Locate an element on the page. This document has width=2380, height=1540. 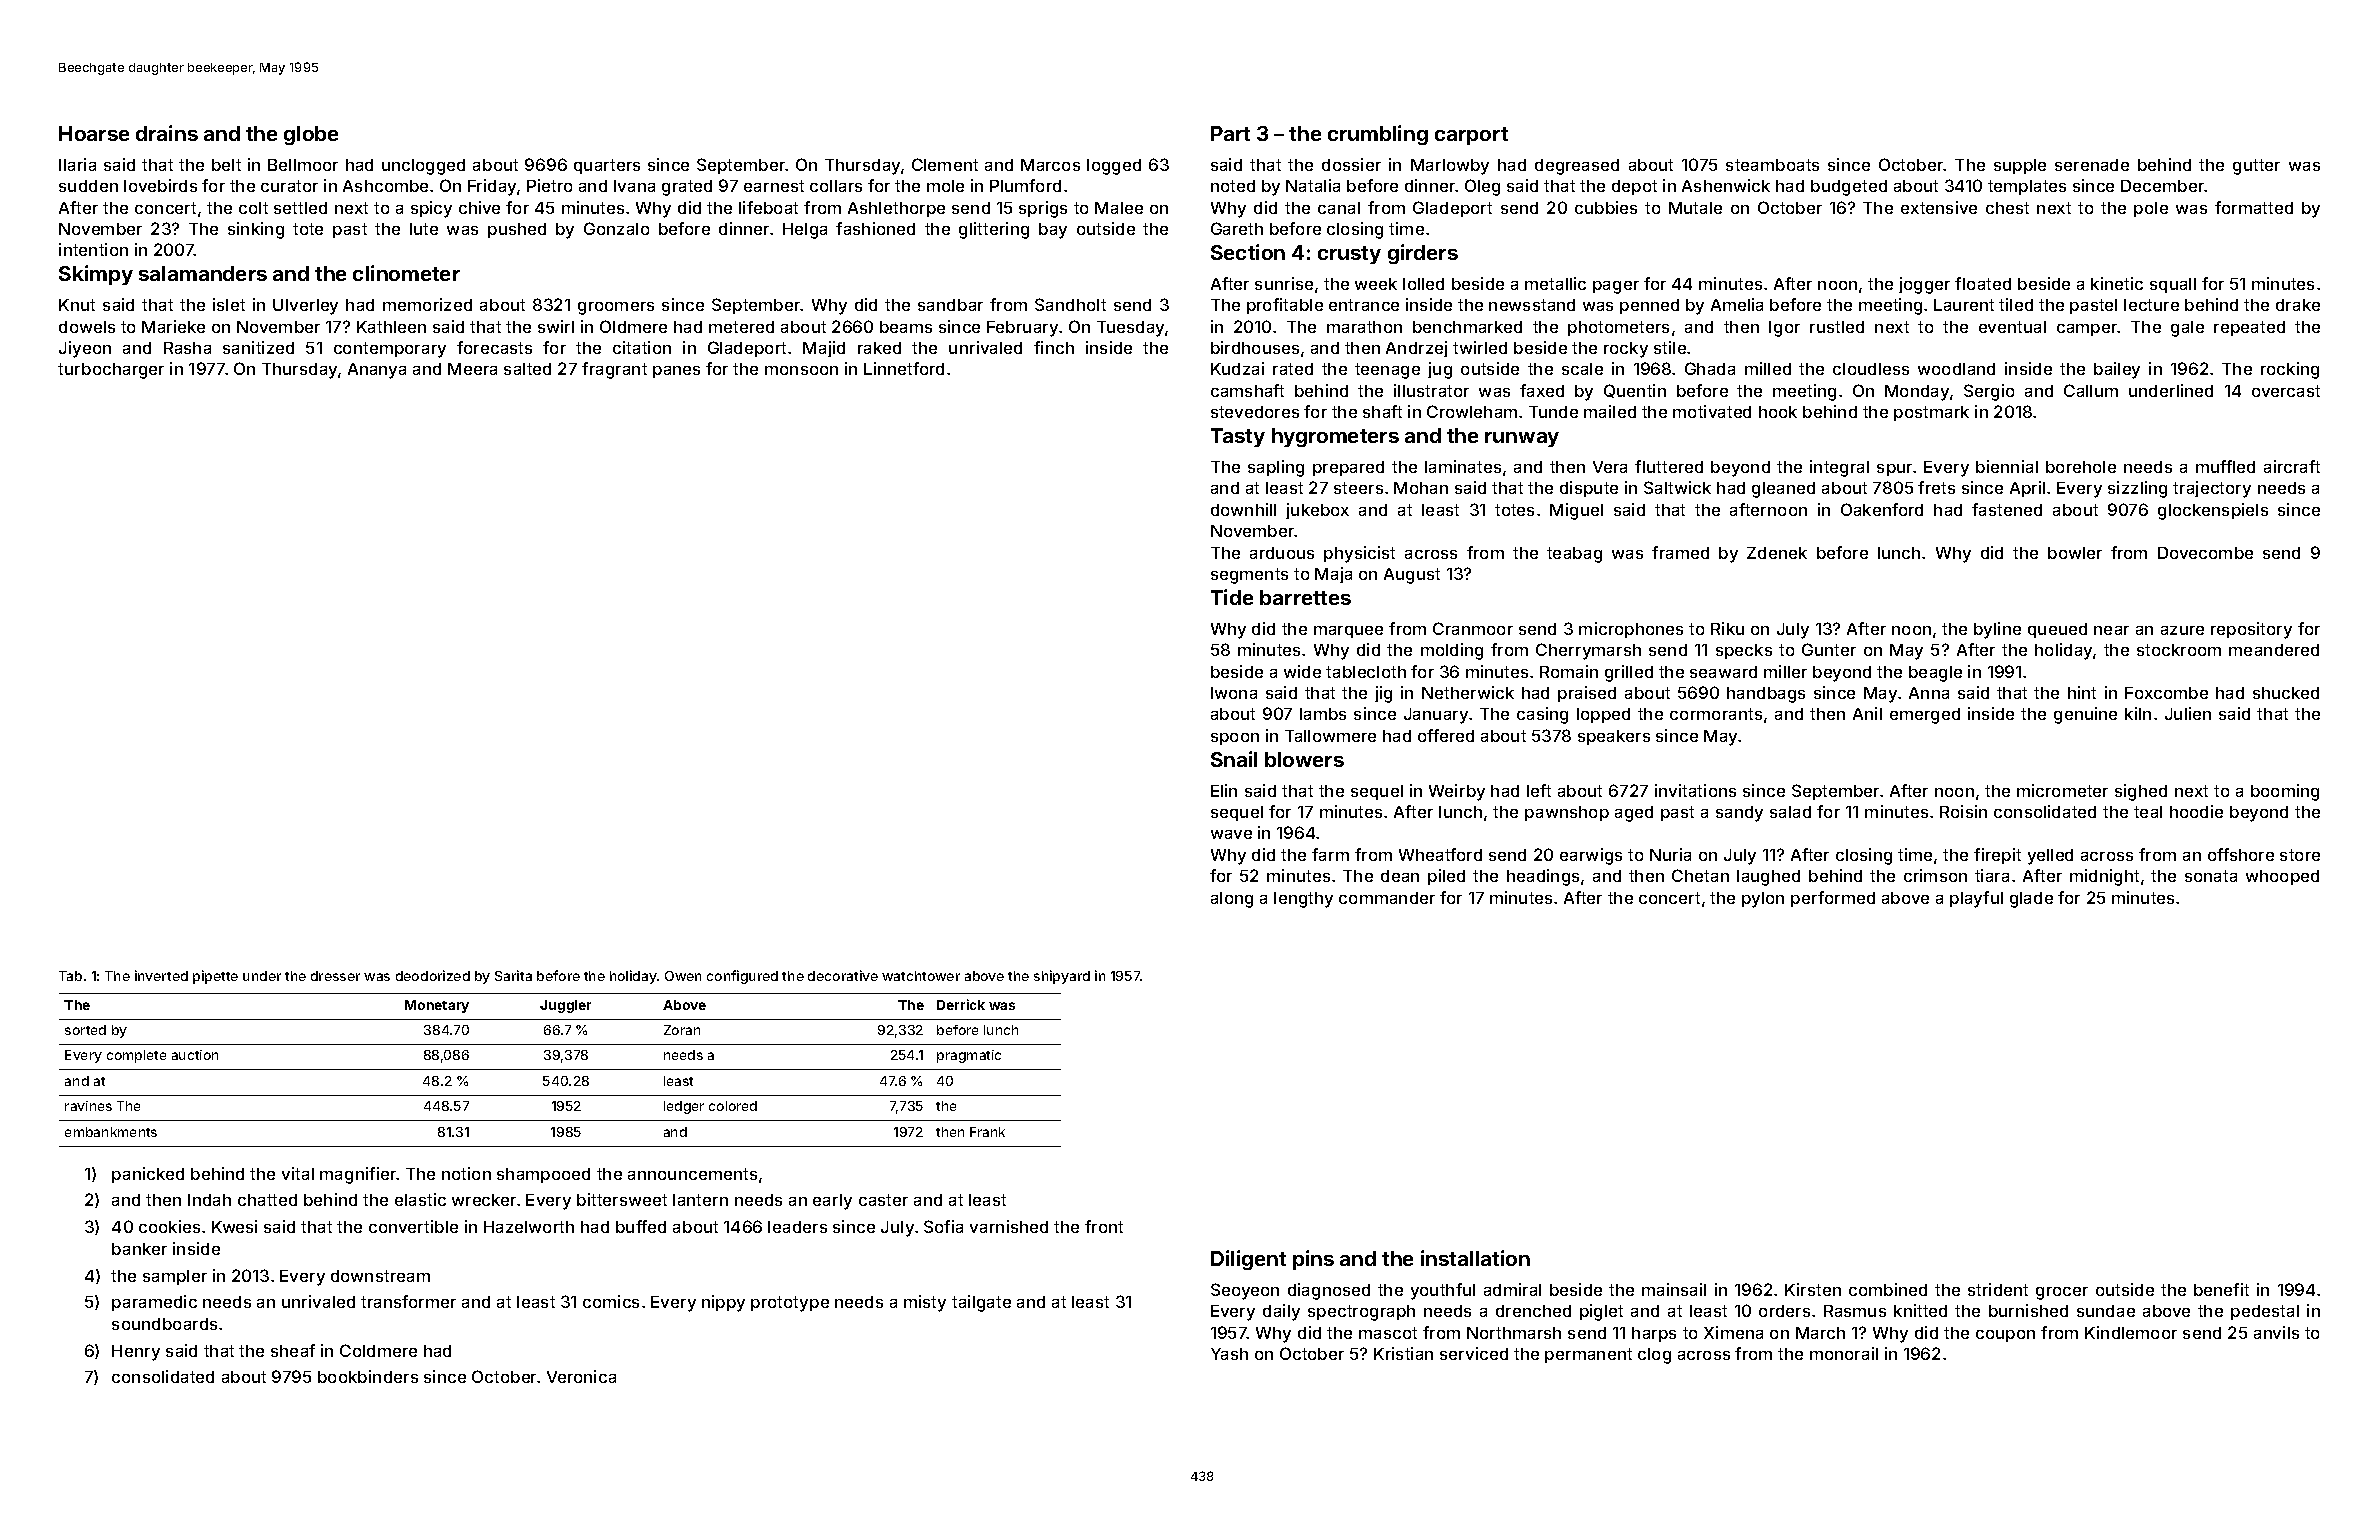
Romain is located at coordinates (1569, 671).
